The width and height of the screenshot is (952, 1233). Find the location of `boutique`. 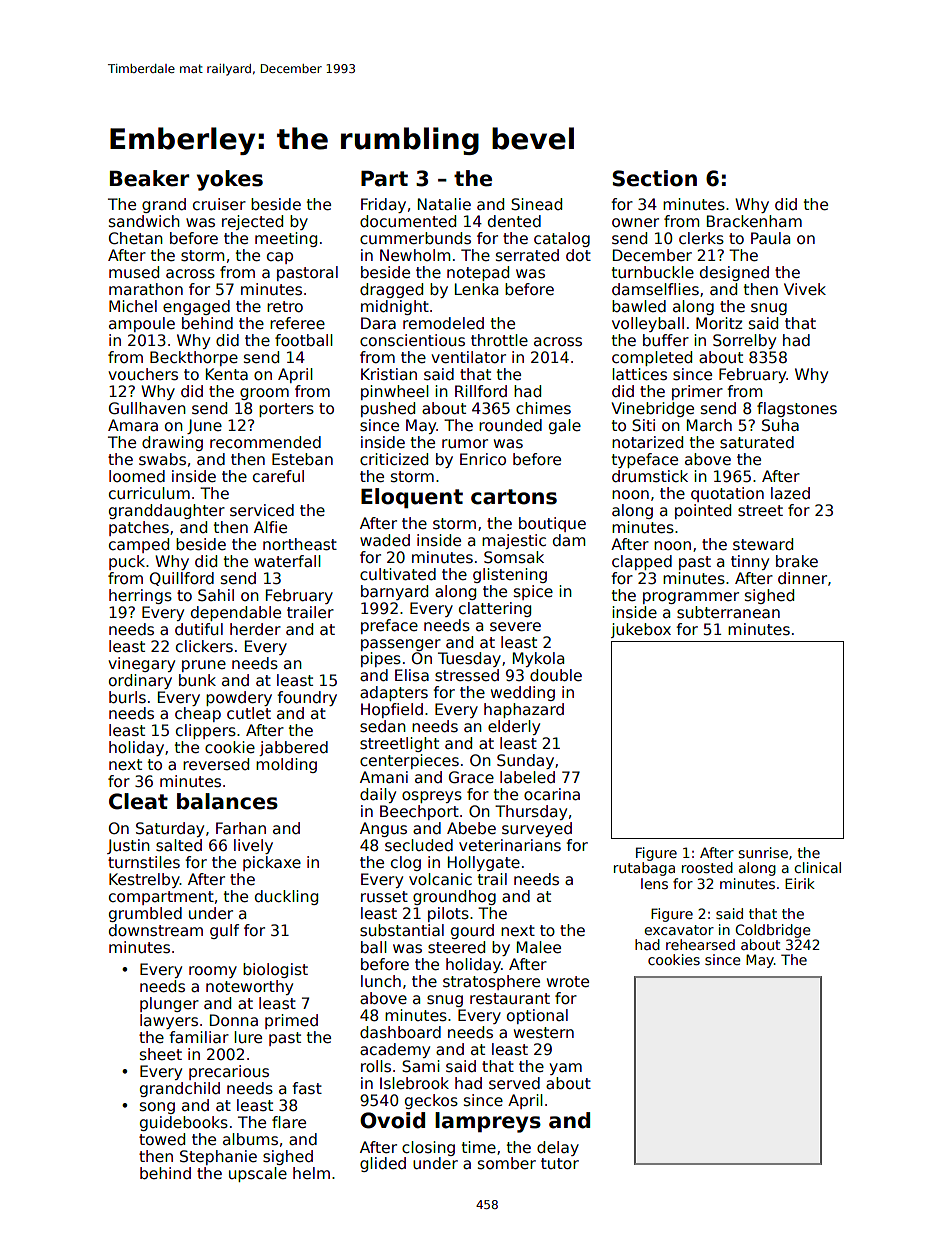

boutique is located at coordinates (552, 524).
